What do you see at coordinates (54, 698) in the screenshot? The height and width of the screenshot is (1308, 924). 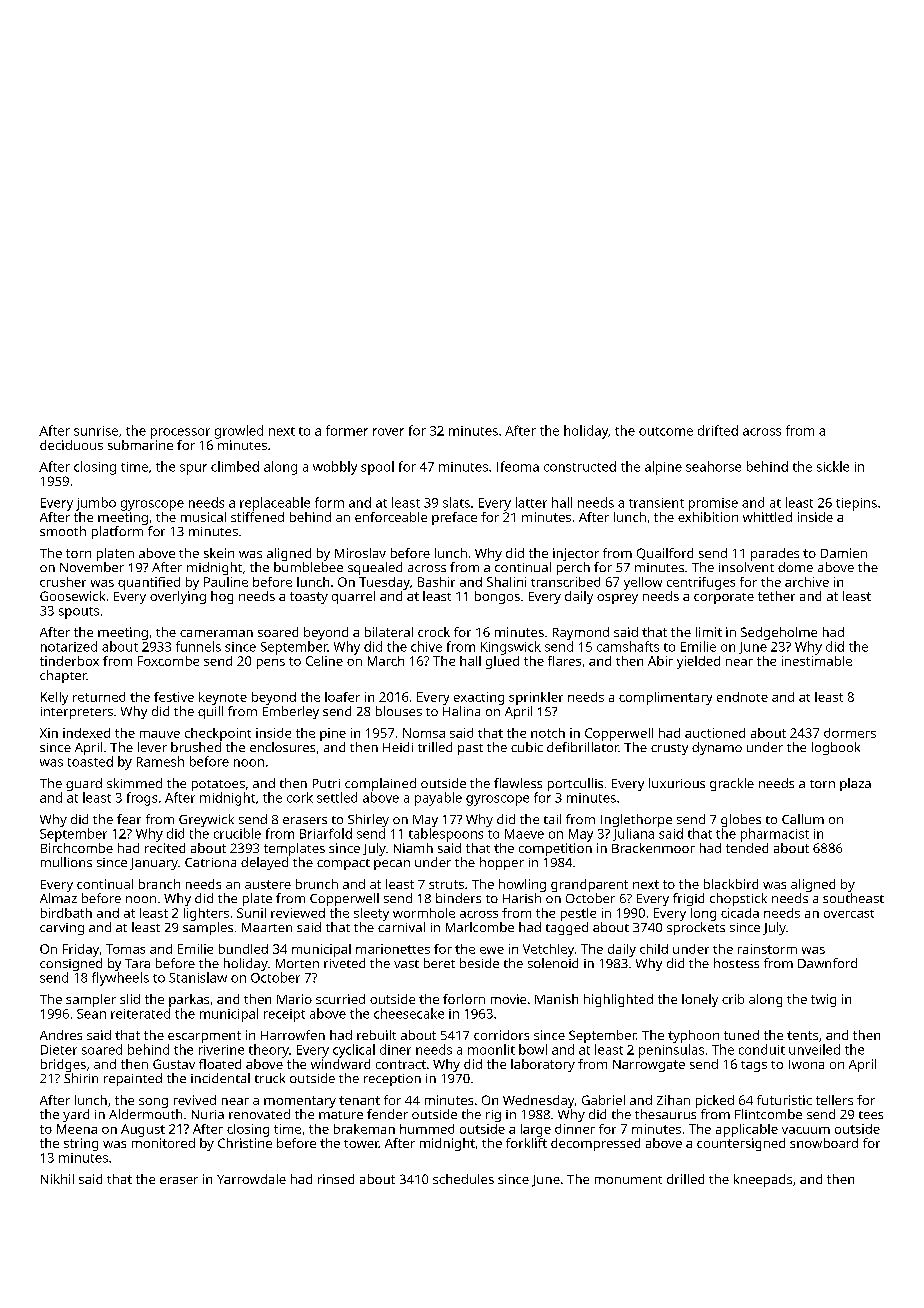 I see `Kelly` at bounding box center [54, 698].
